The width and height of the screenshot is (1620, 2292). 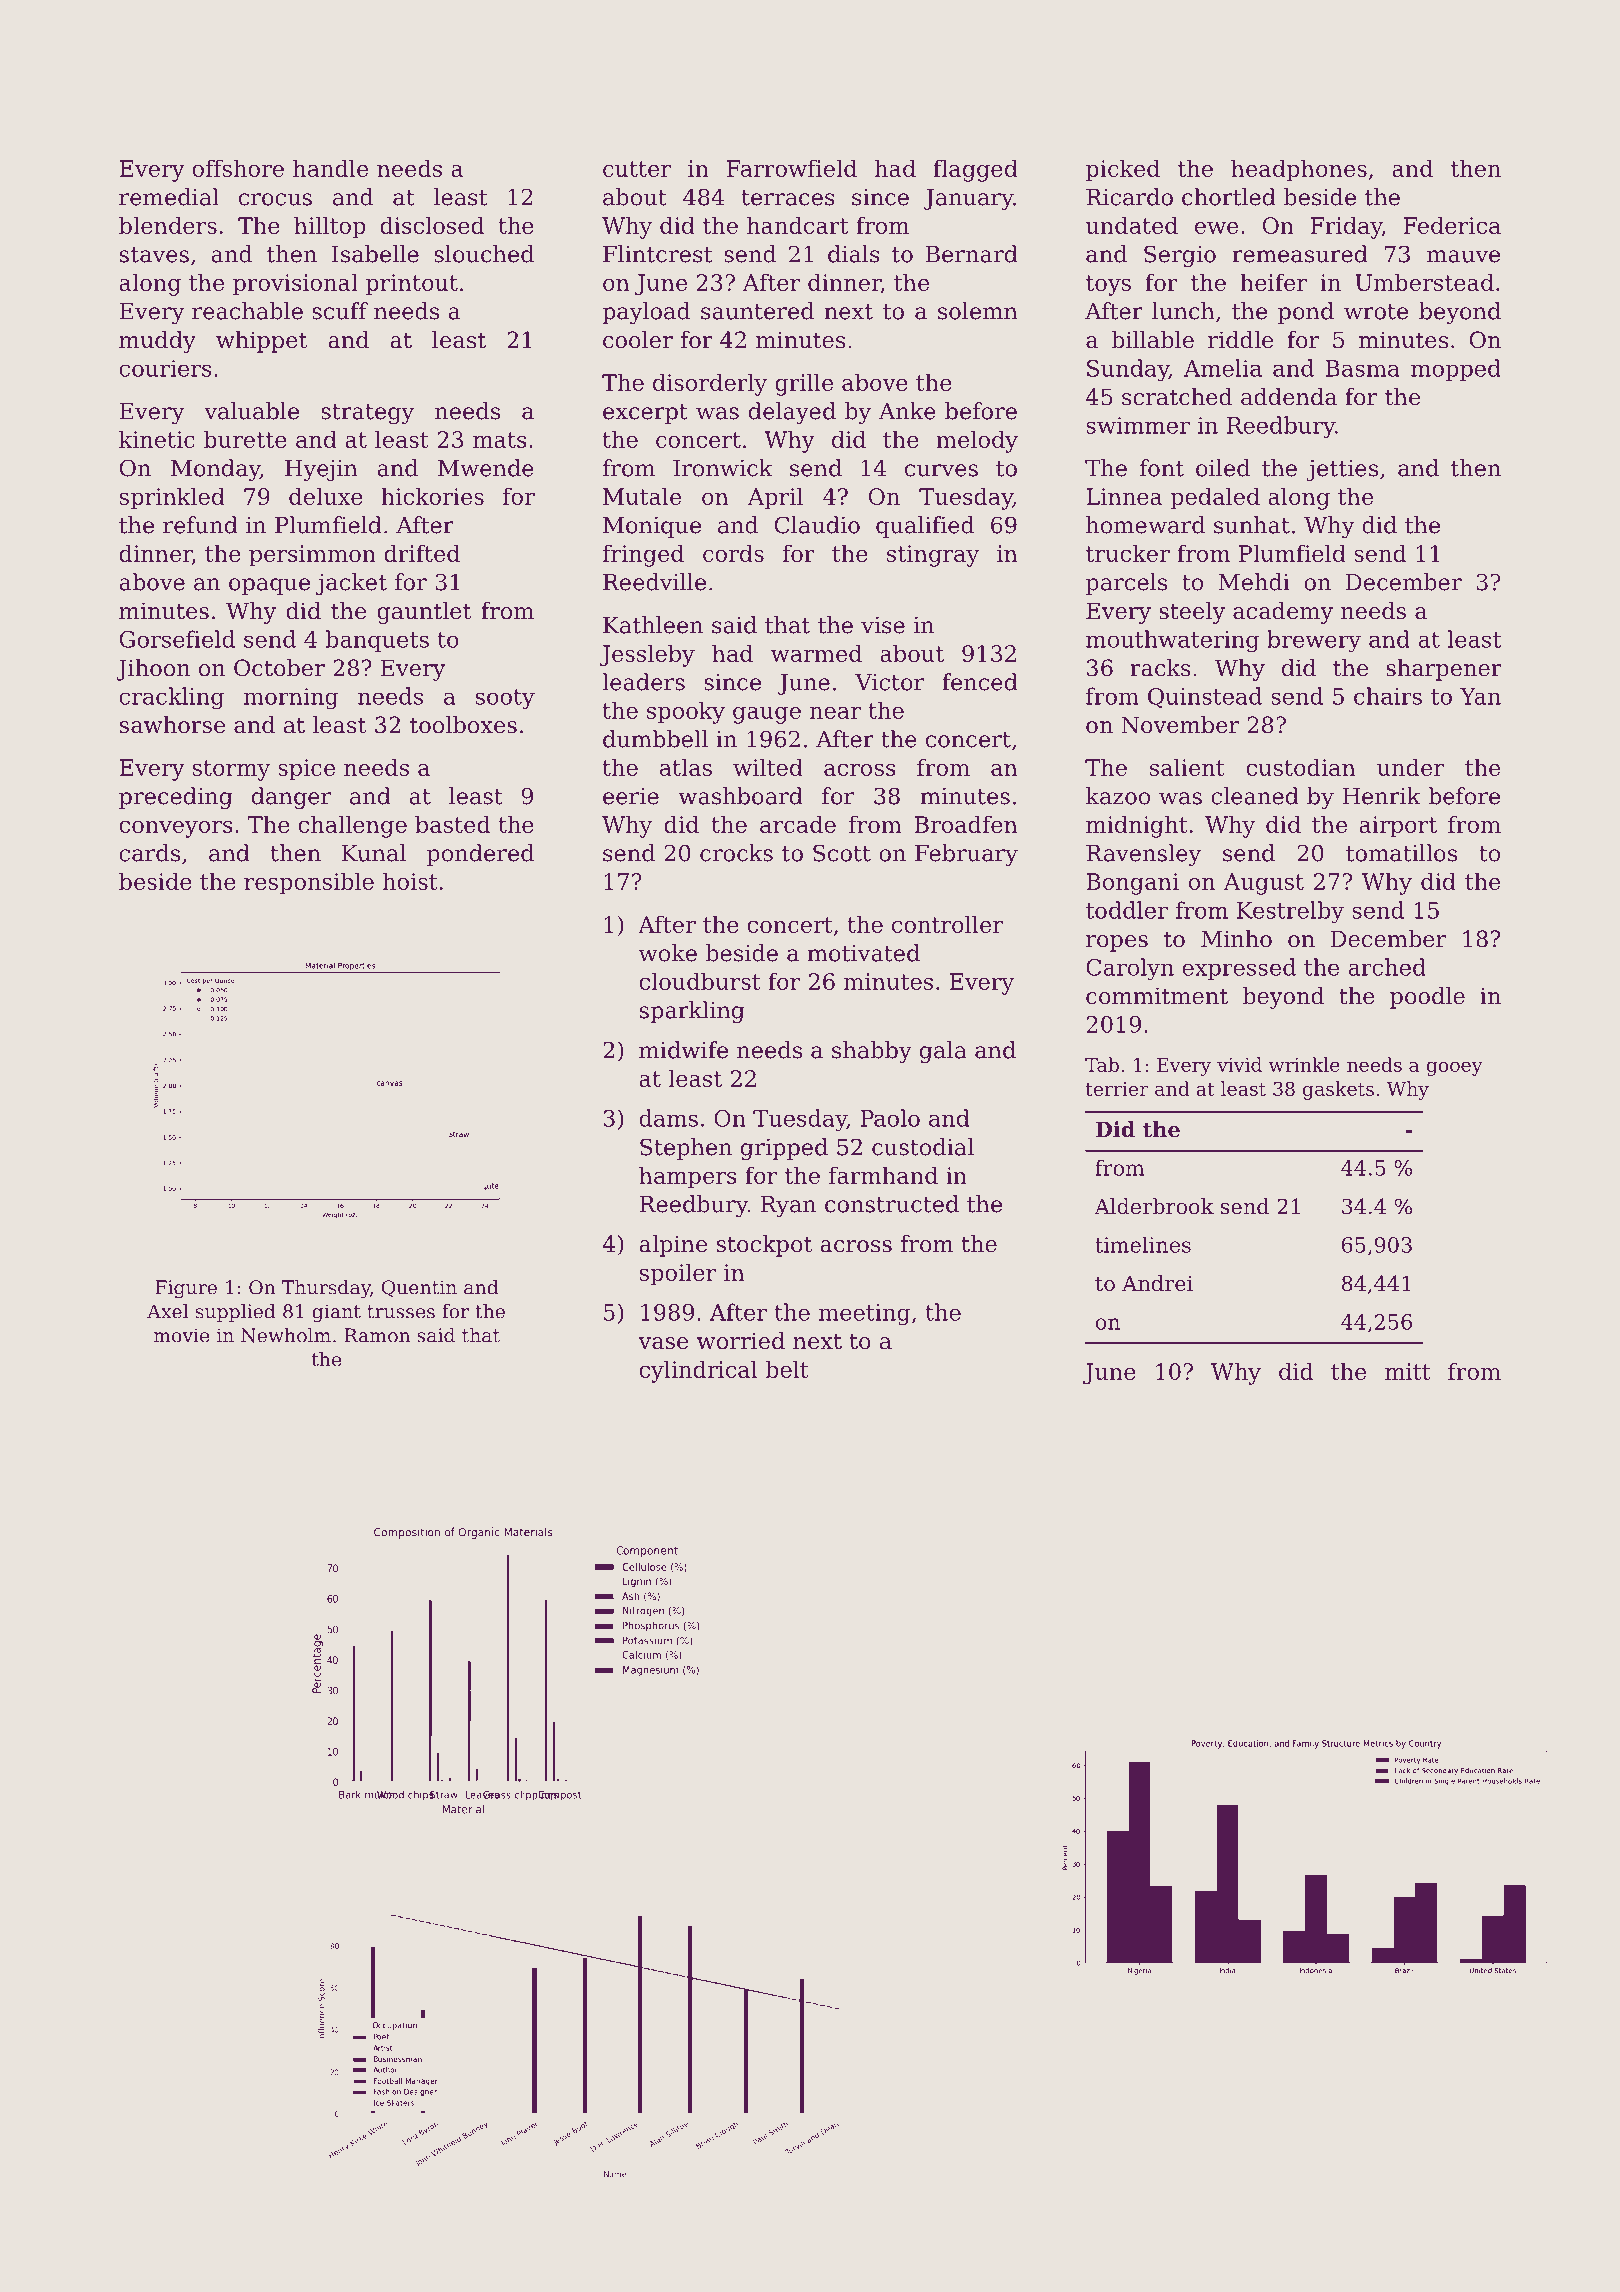 What do you see at coordinates (683, 1050) in the screenshot?
I see `midwife` at bounding box center [683, 1050].
